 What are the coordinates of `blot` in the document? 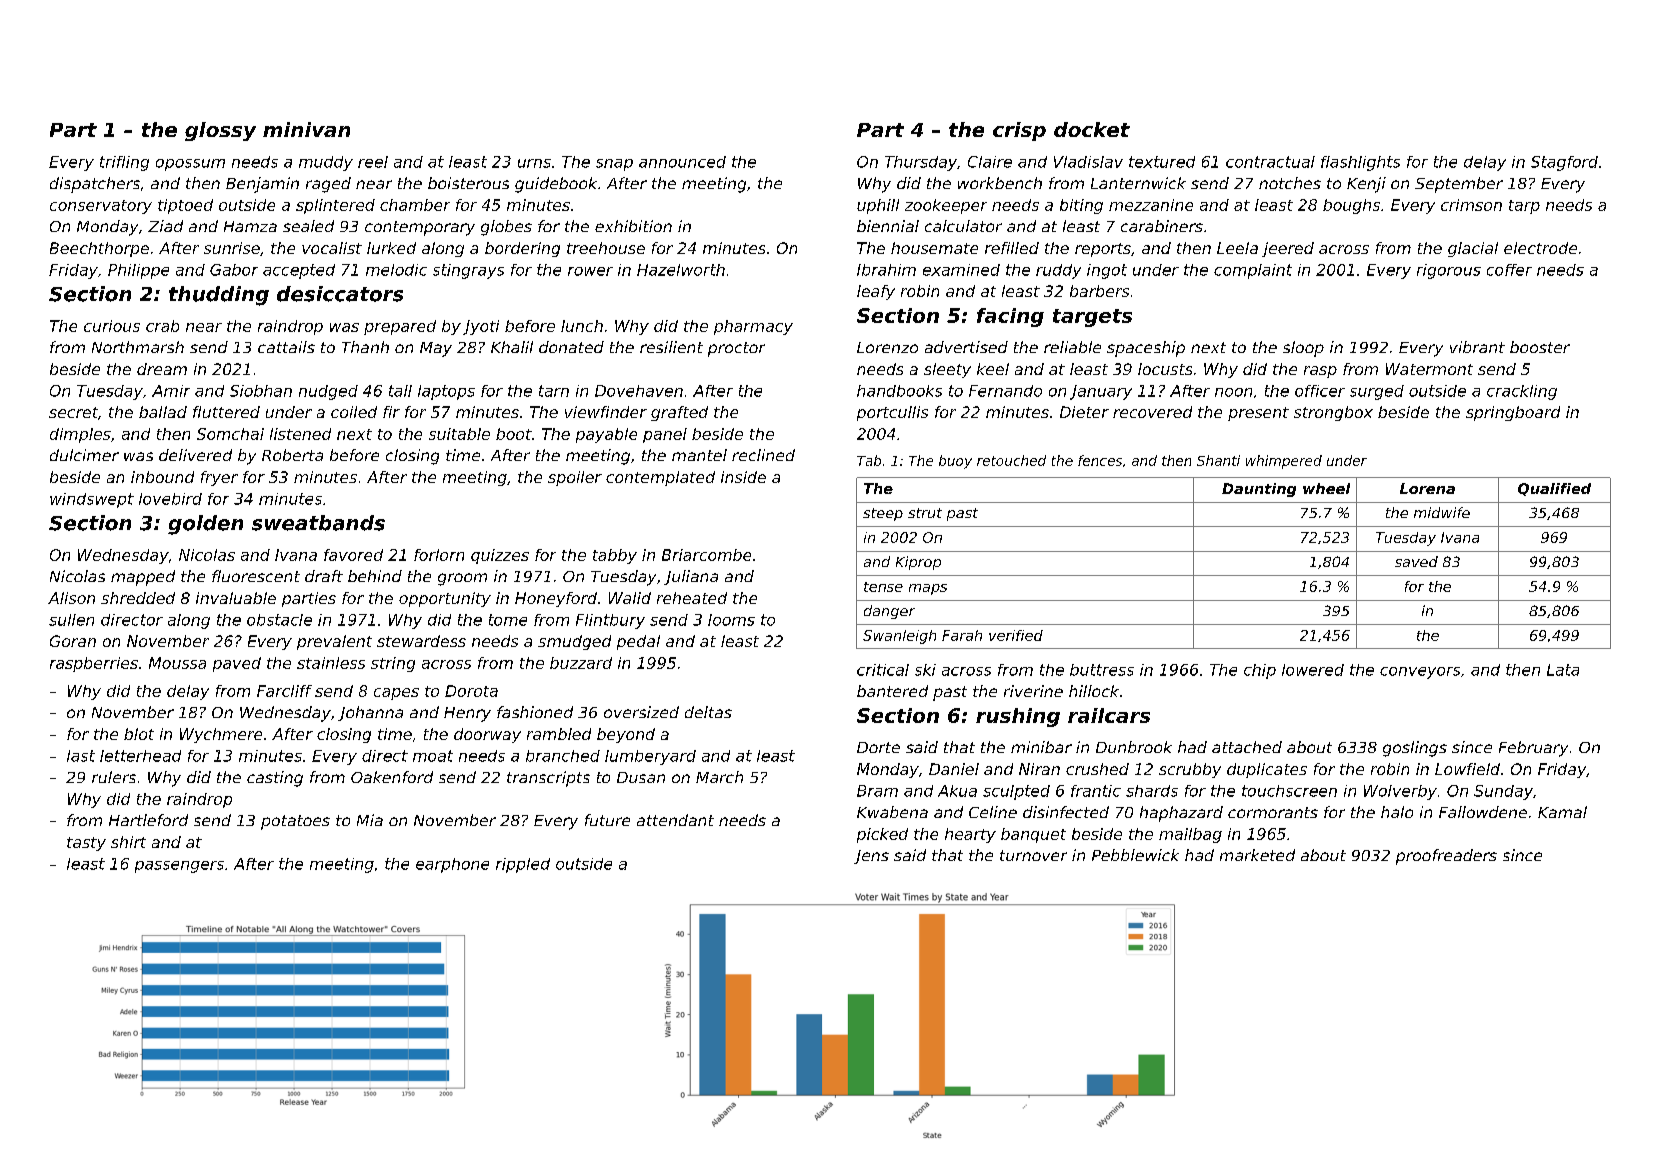 It's located at (139, 734).
